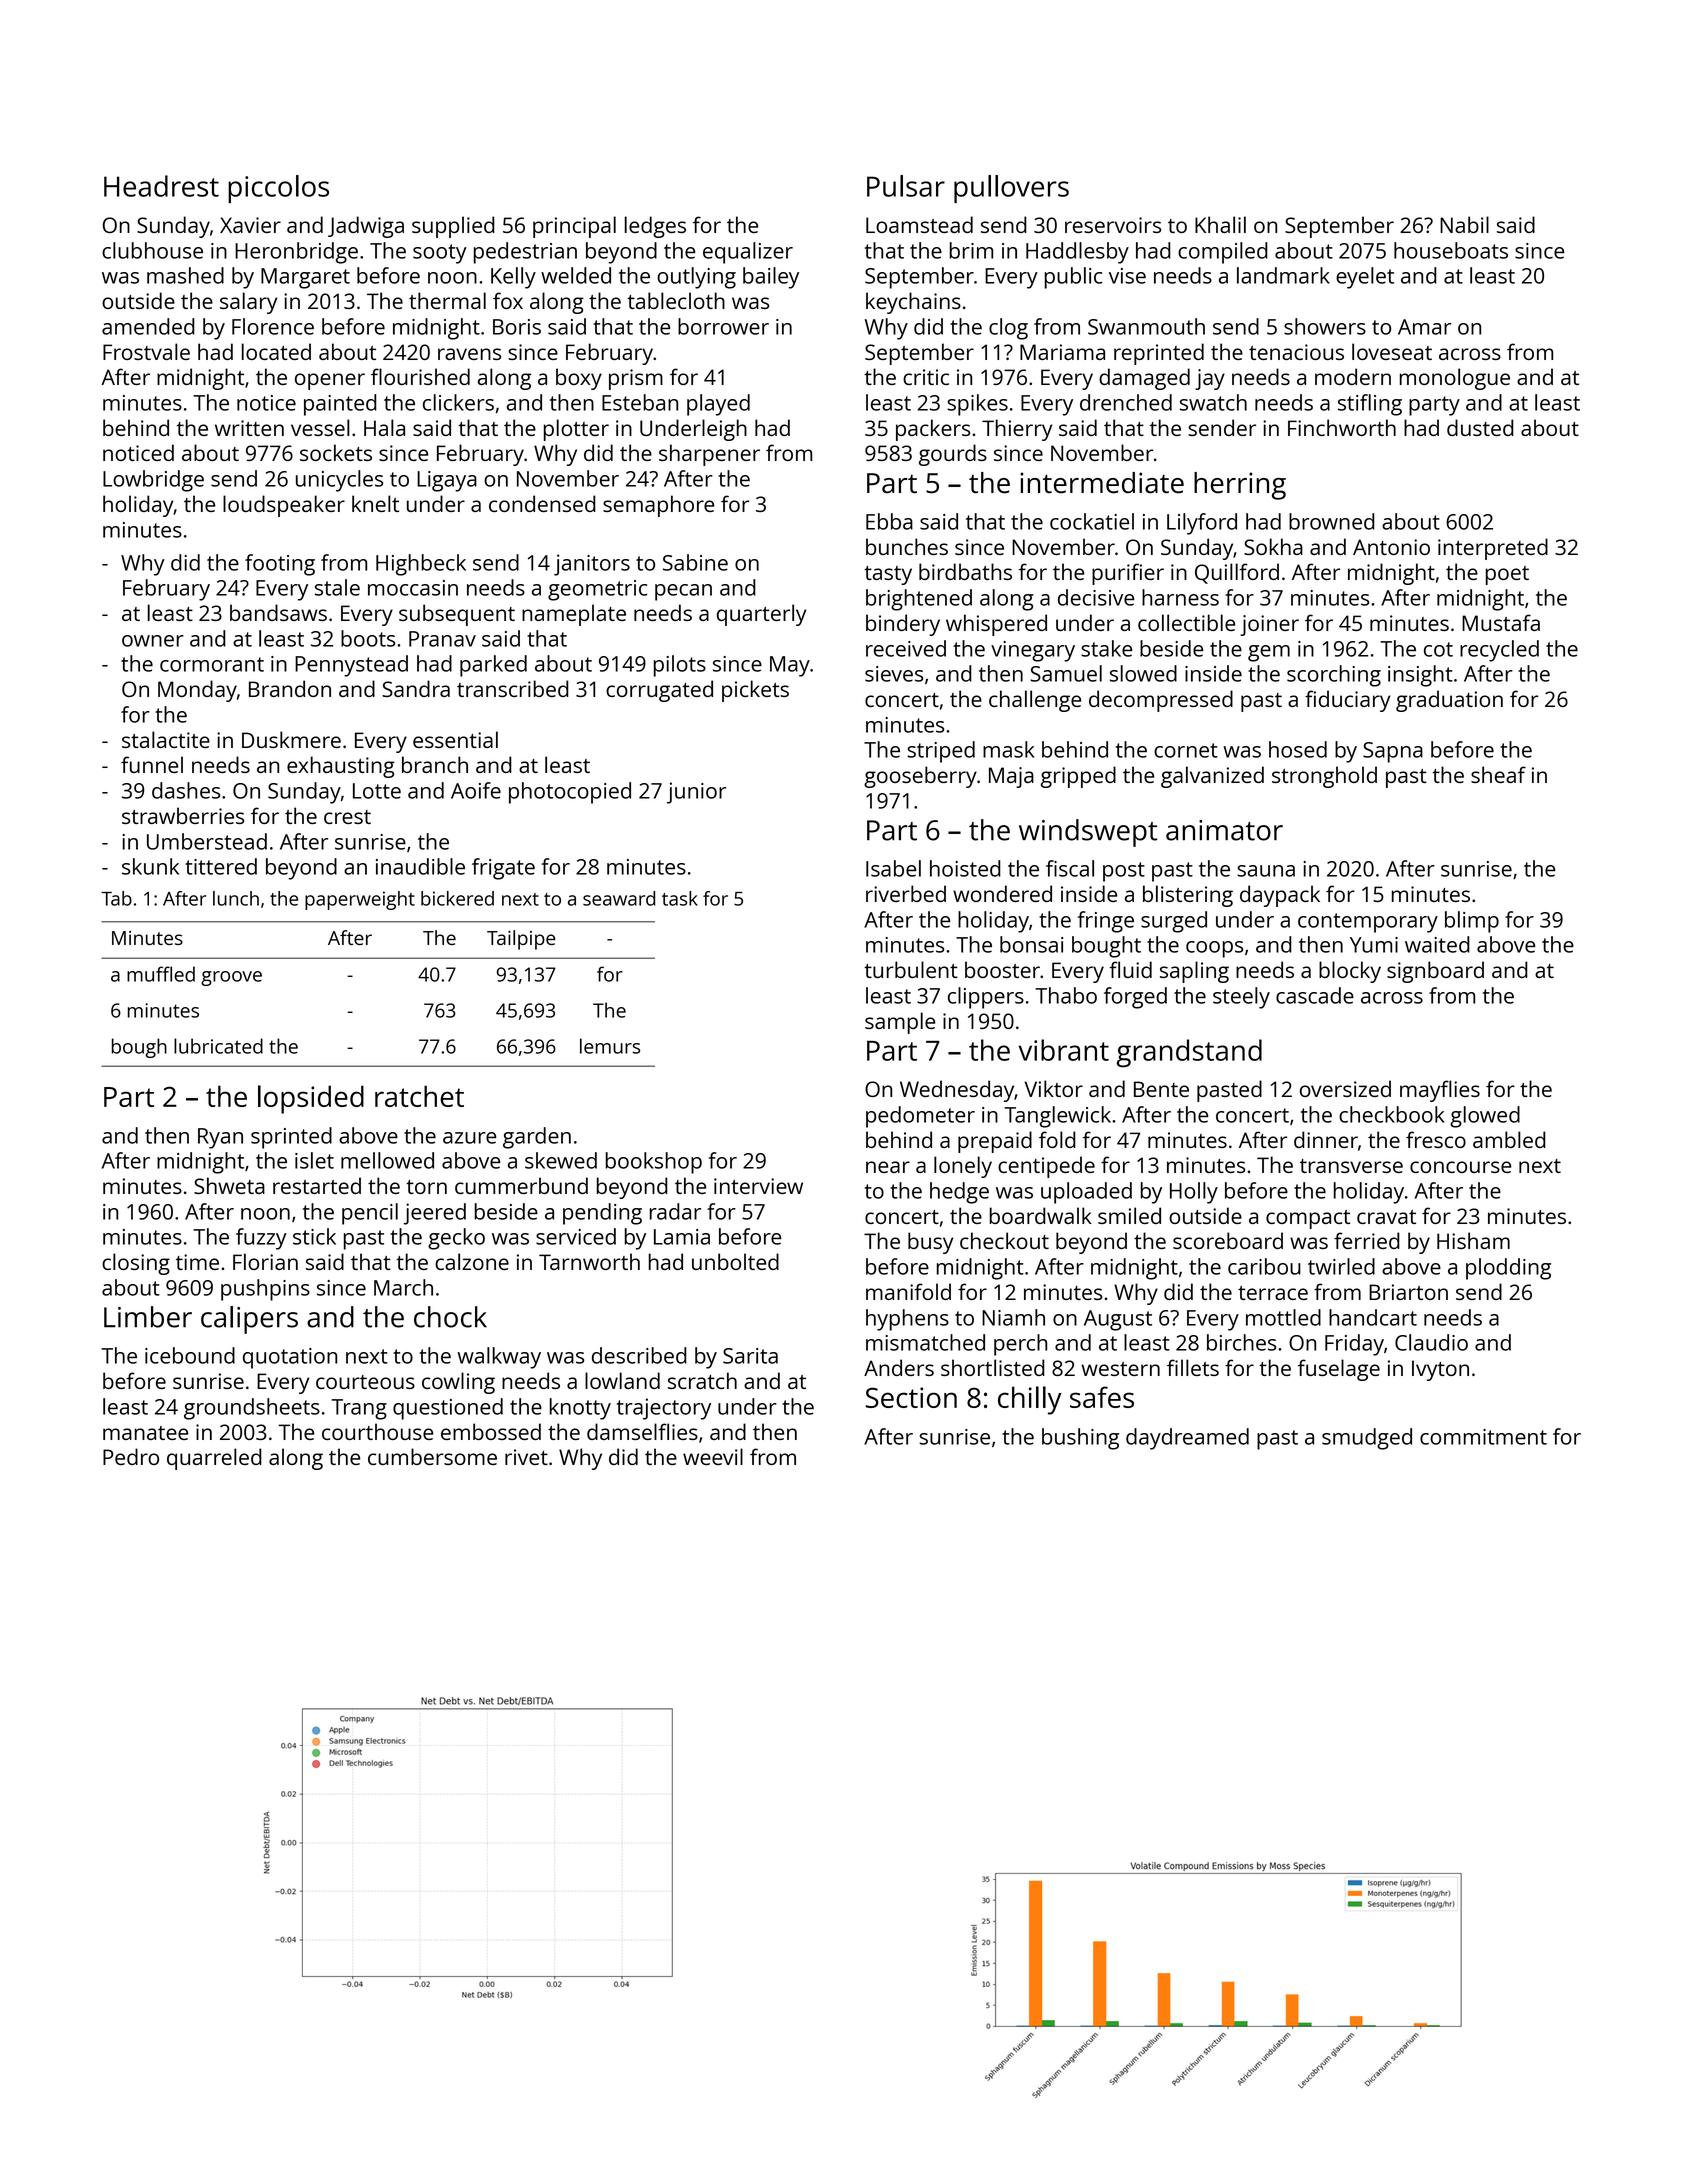 The image size is (1683, 2178). Describe the element at coordinates (220, 1138) in the screenshot. I see `Ryan` at that location.
